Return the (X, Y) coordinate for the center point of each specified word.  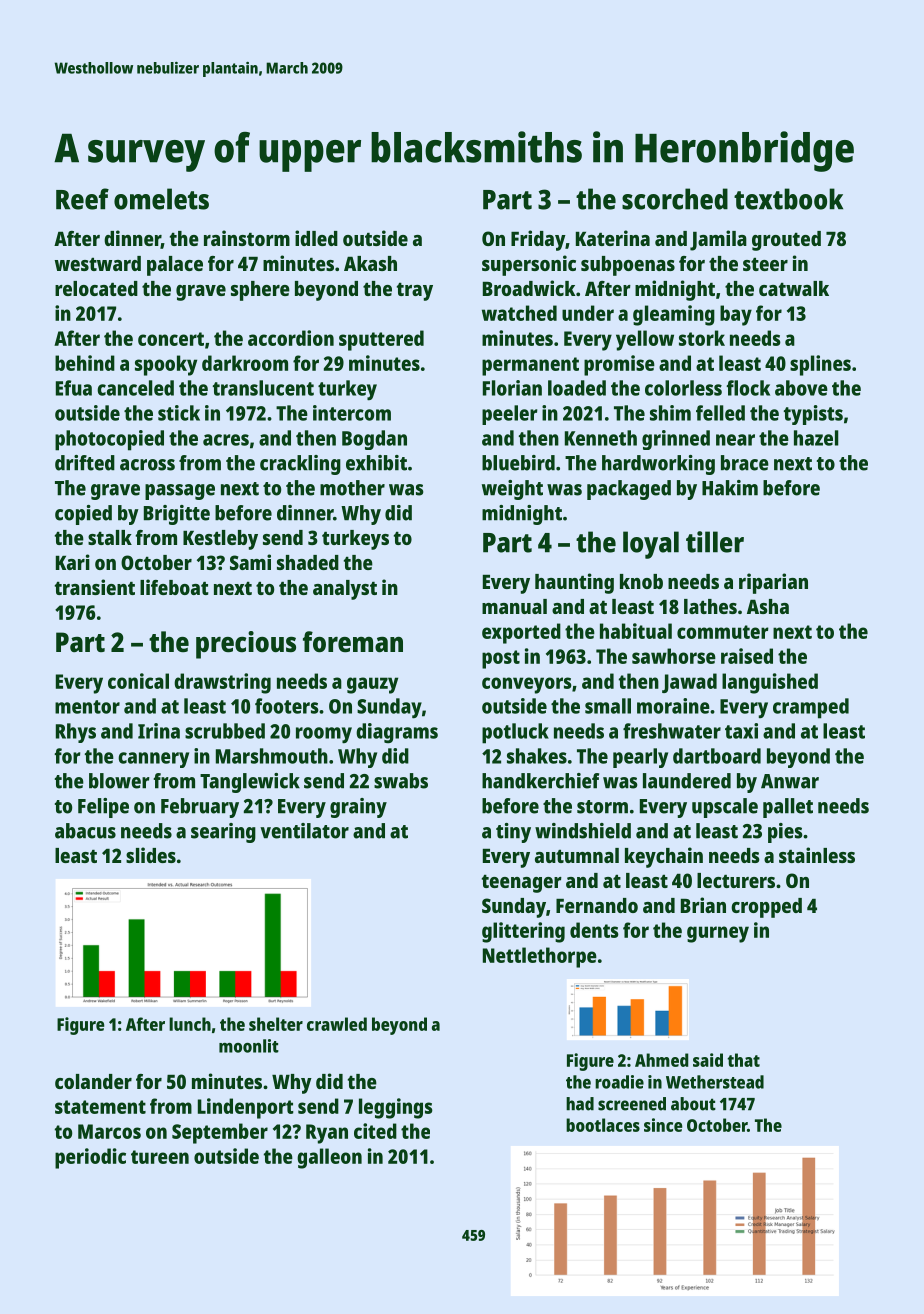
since (663, 1125)
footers (287, 706)
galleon (329, 1158)
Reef (82, 199)
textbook (788, 199)
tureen (160, 1157)
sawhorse (674, 656)
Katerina (613, 238)
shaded (308, 562)
